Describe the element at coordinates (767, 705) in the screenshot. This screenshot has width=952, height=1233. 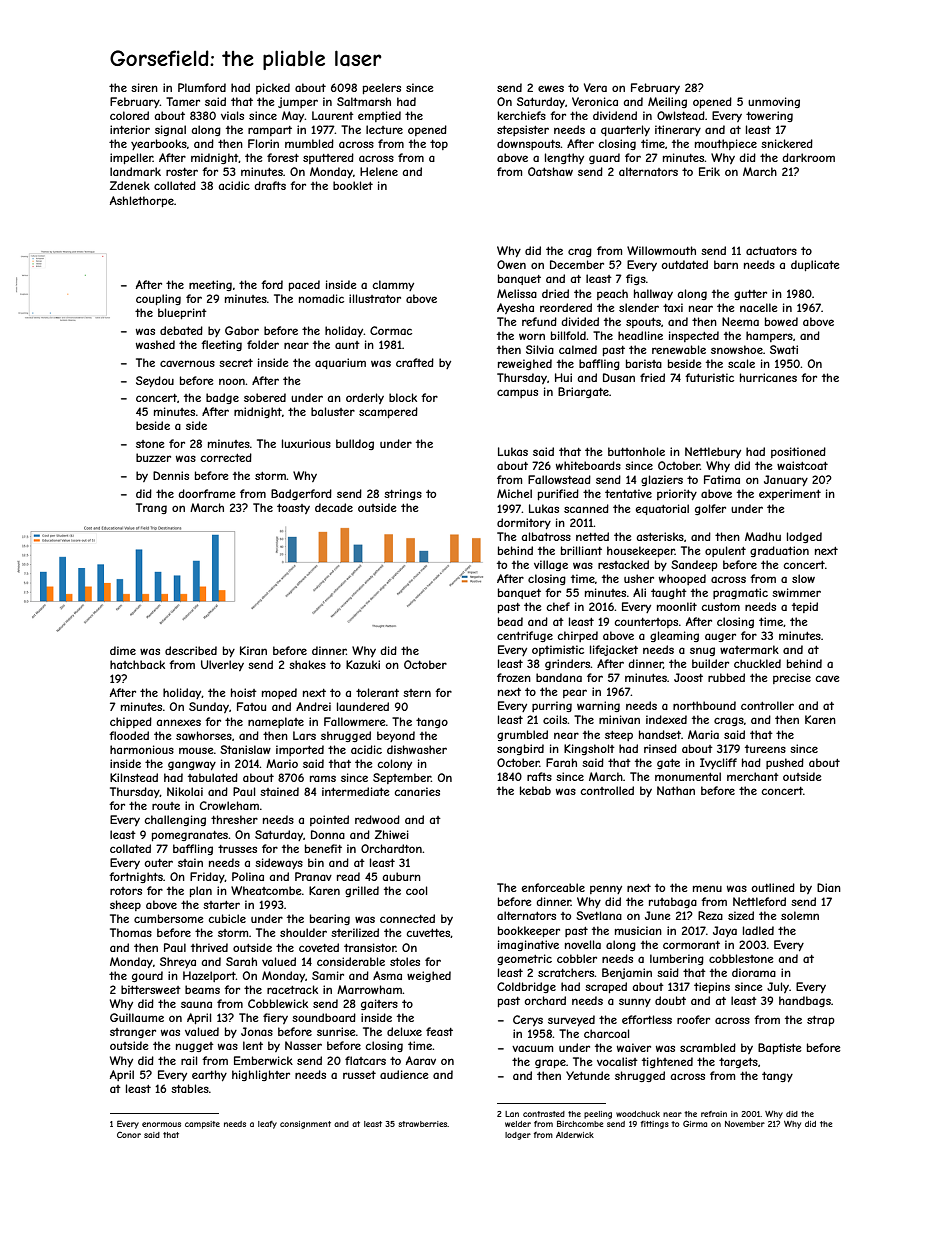
I see `controller` at that location.
